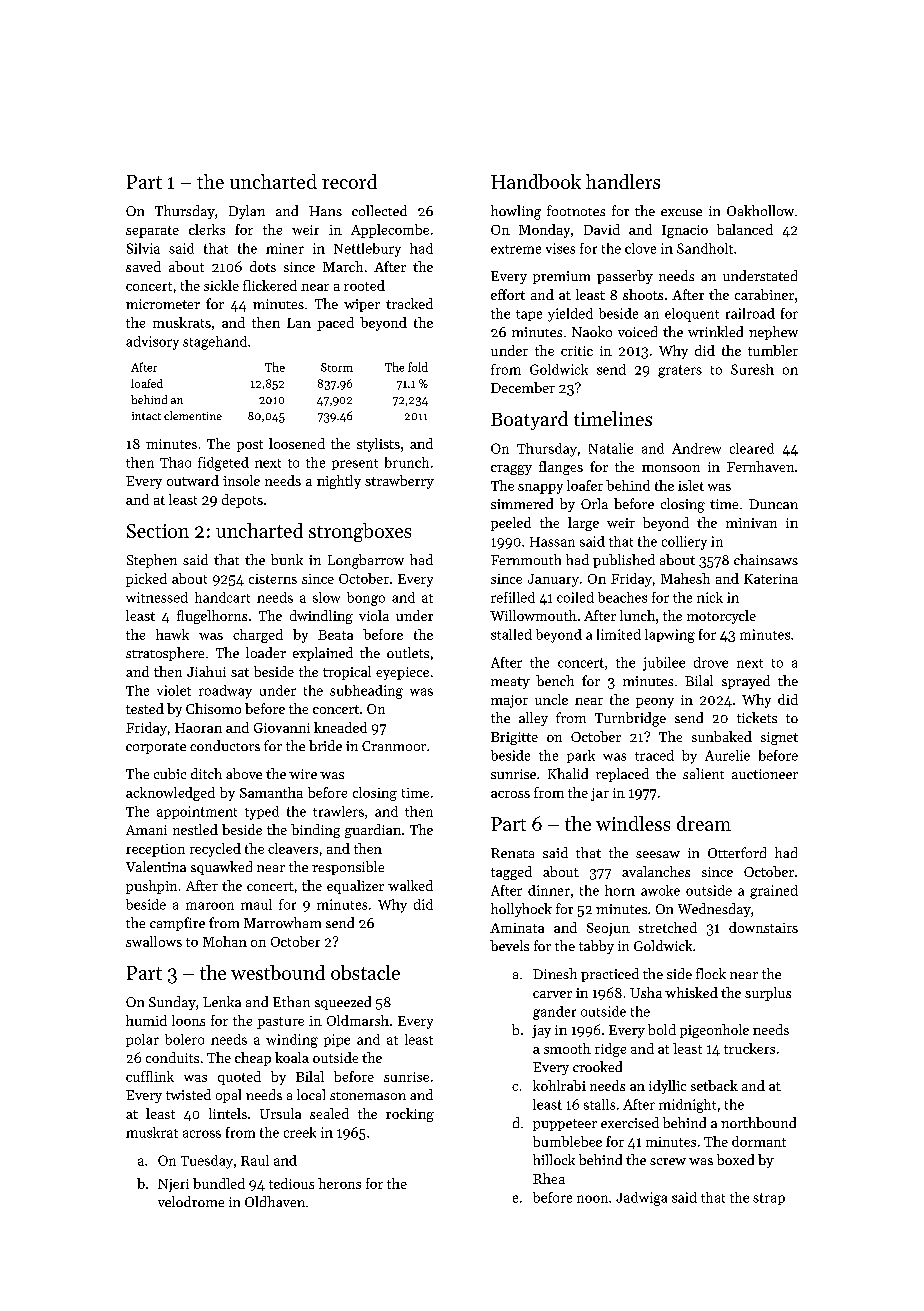 This screenshot has width=924, height=1311. What do you see at coordinates (680, 371) in the screenshot?
I see `graters` at bounding box center [680, 371].
